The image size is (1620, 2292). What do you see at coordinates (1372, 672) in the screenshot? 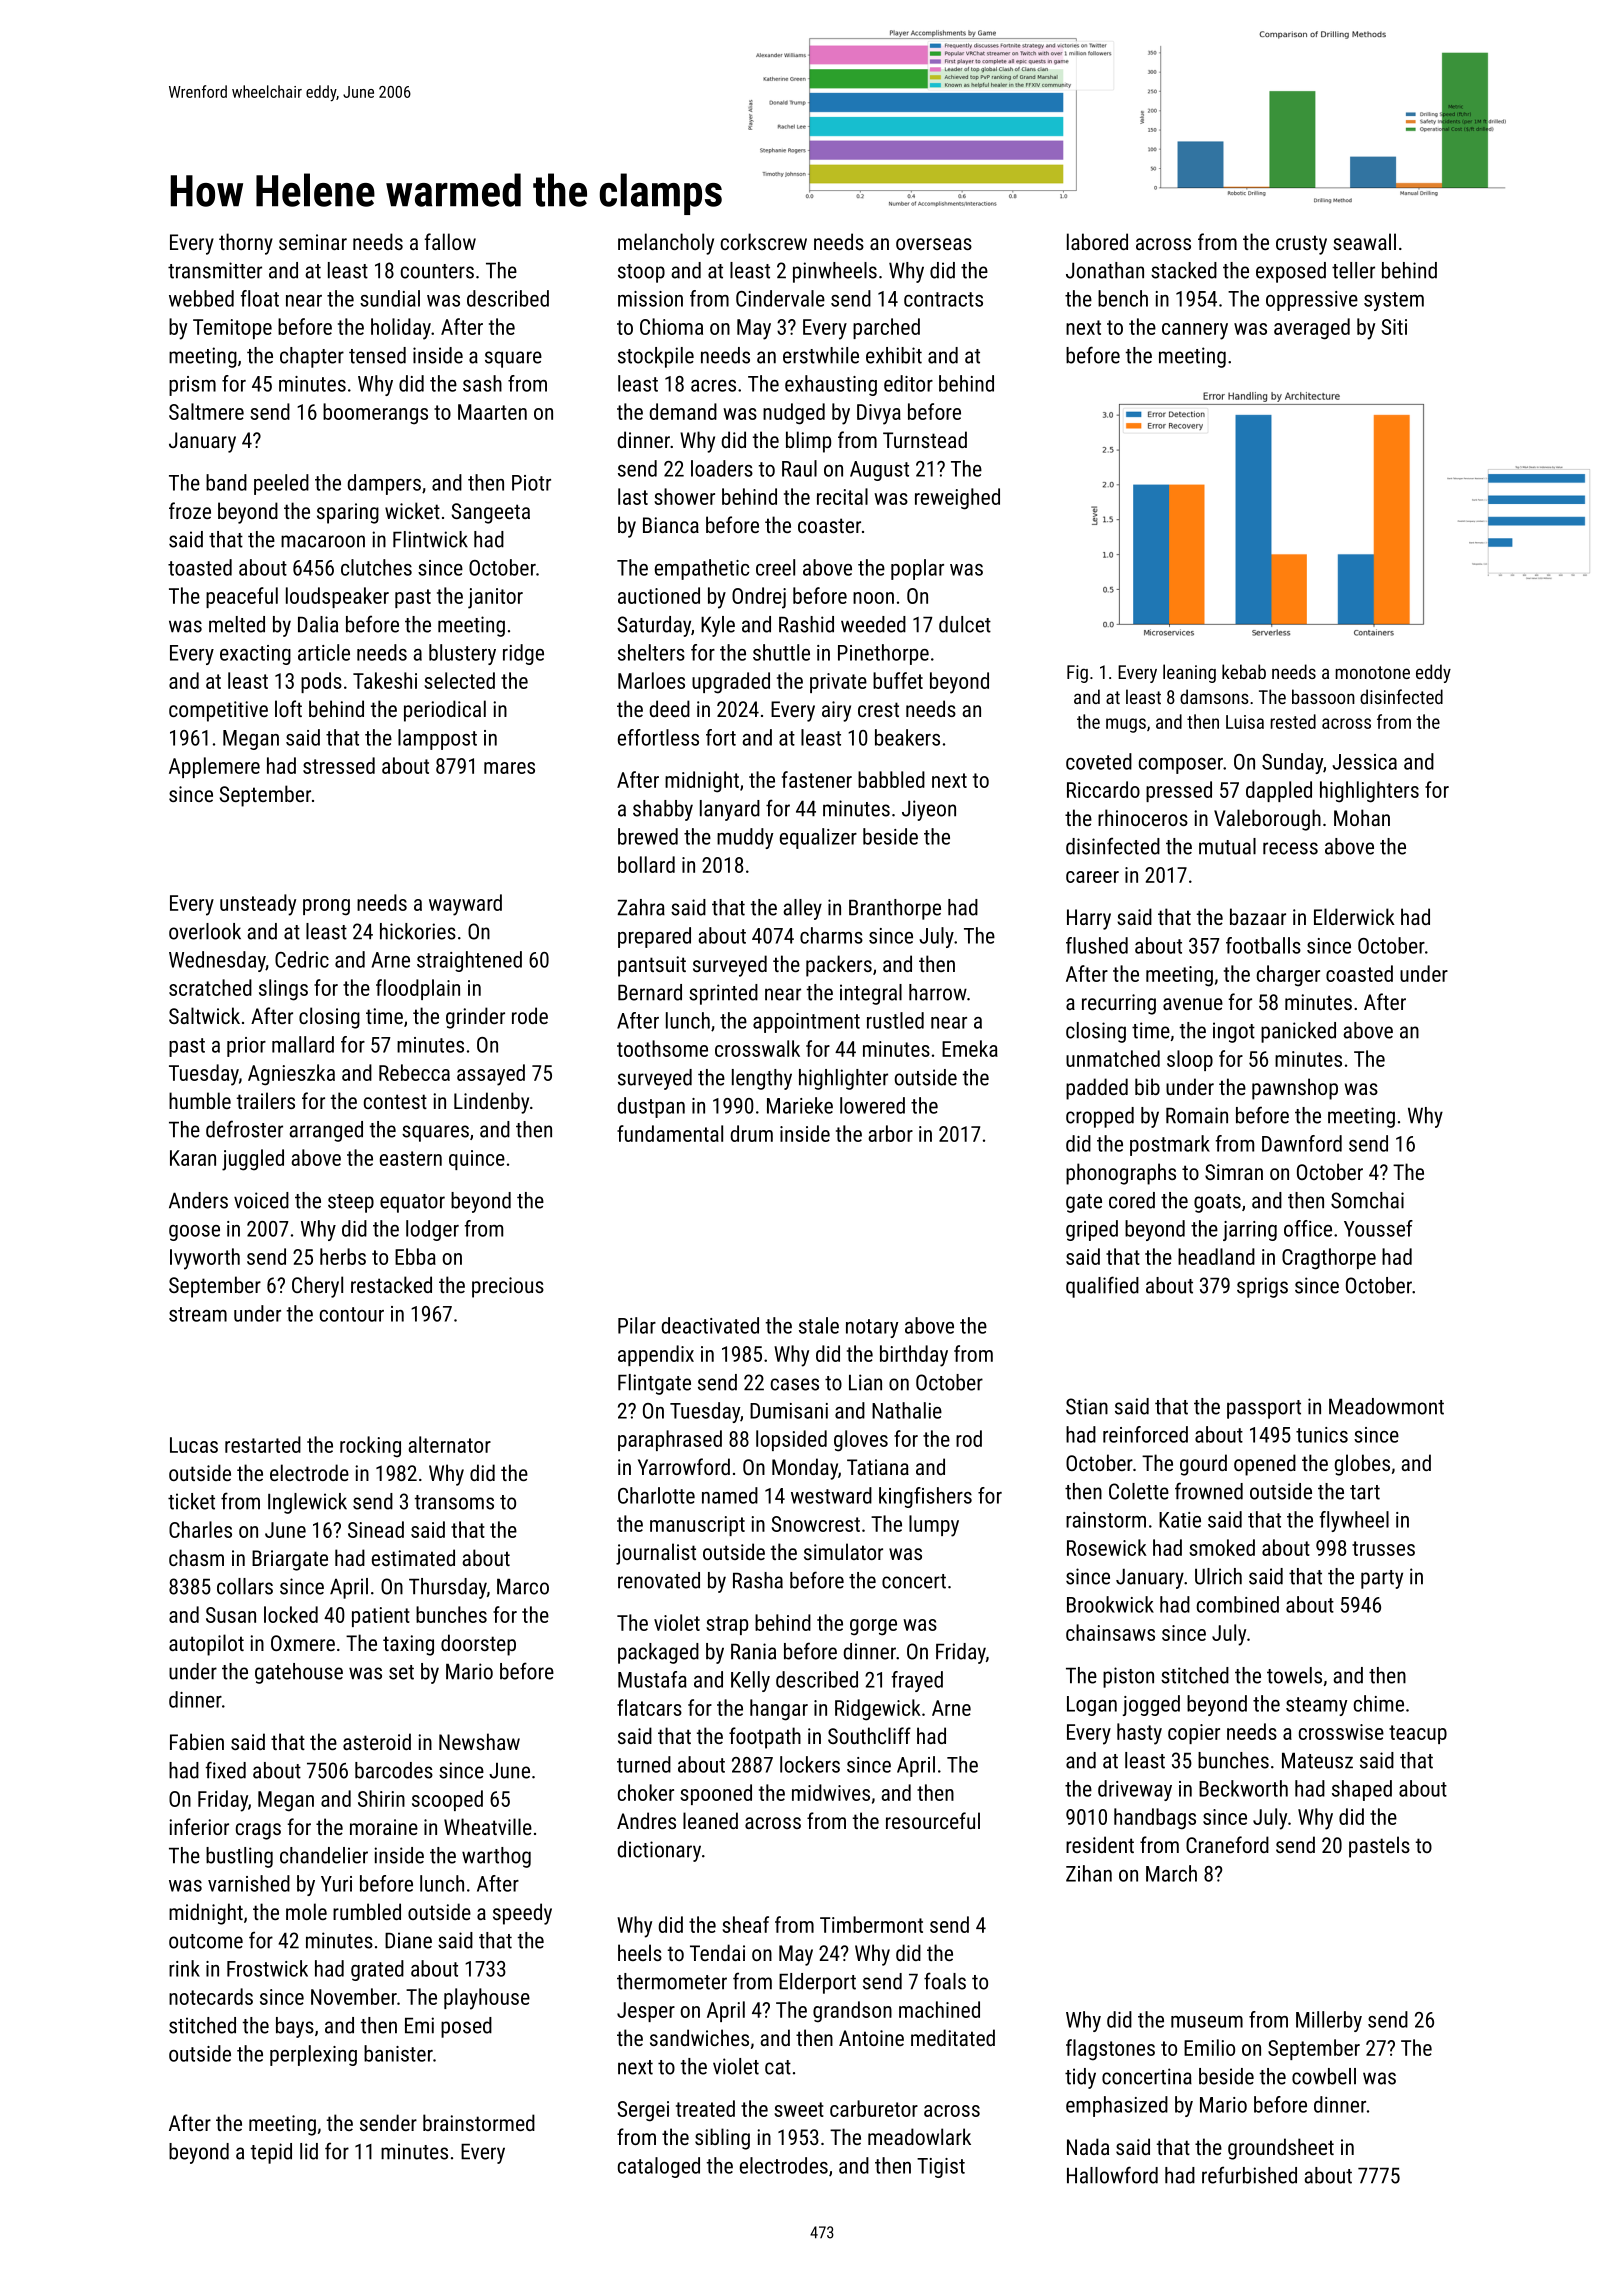
I see `monotone` at bounding box center [1372, 672].
